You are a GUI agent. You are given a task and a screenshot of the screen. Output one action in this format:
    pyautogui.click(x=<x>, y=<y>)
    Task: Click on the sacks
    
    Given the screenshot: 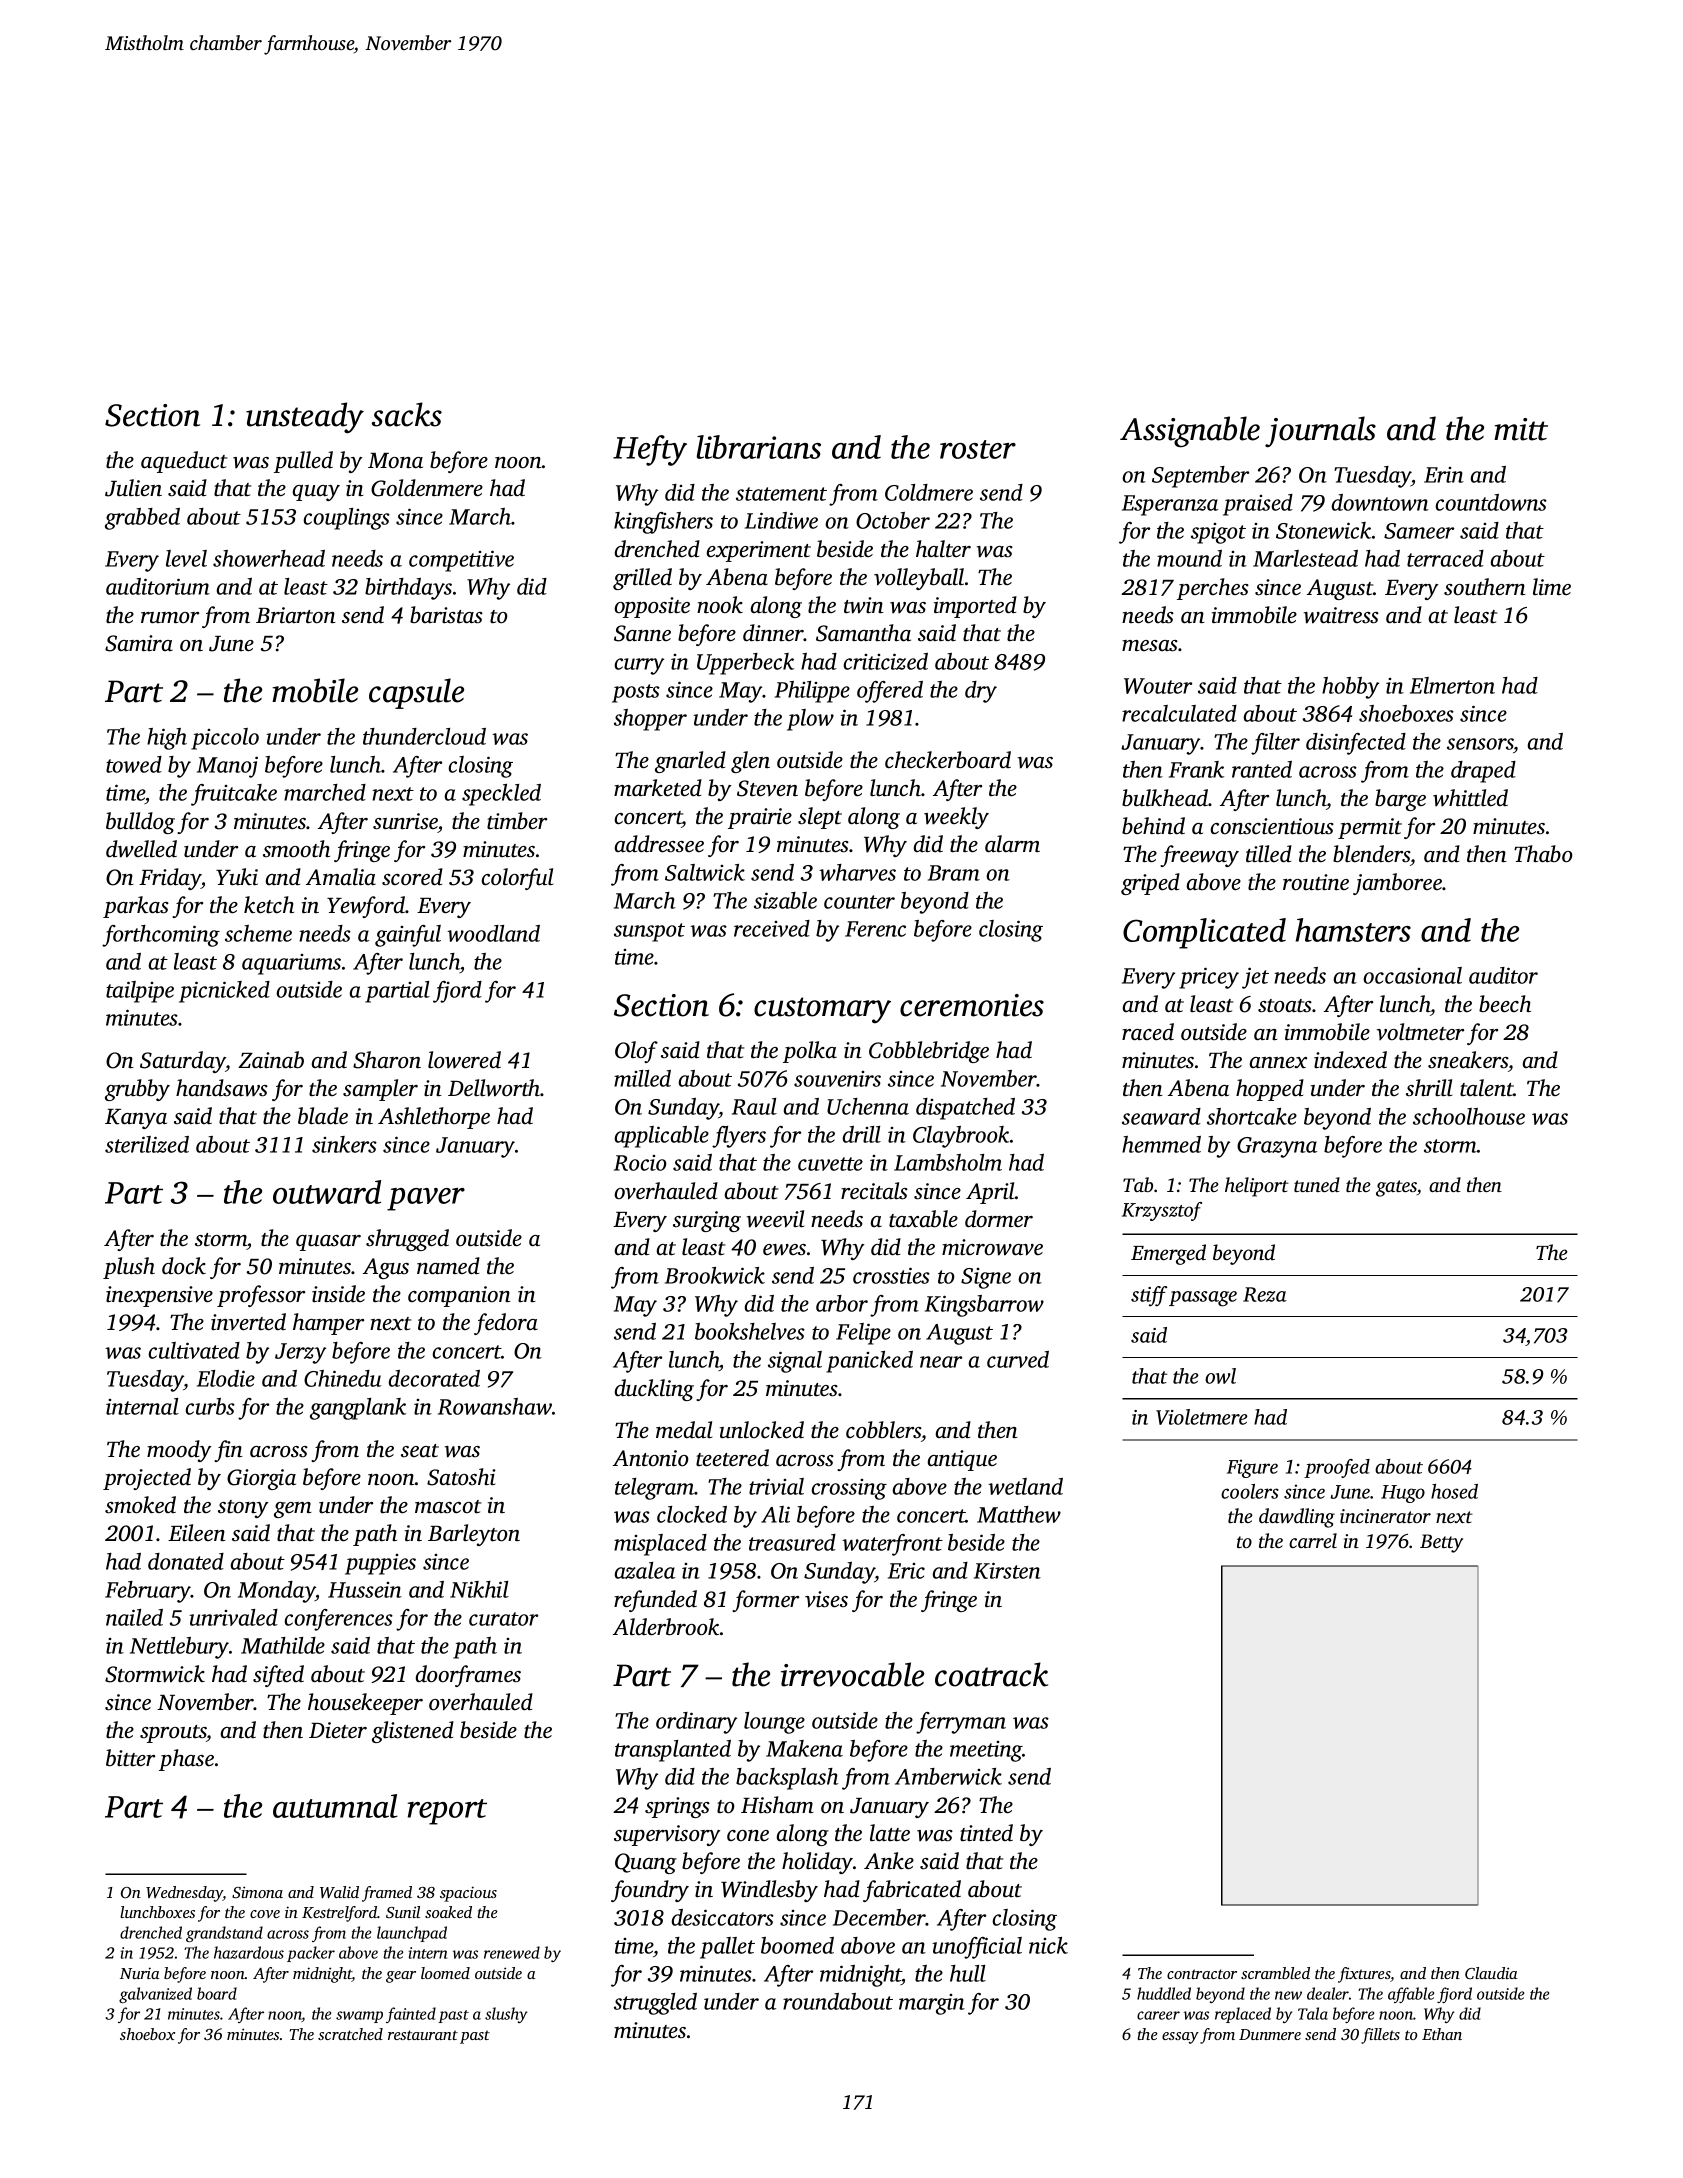 What is the action you would take?
    pyautogui.click(x=407, y=414)
